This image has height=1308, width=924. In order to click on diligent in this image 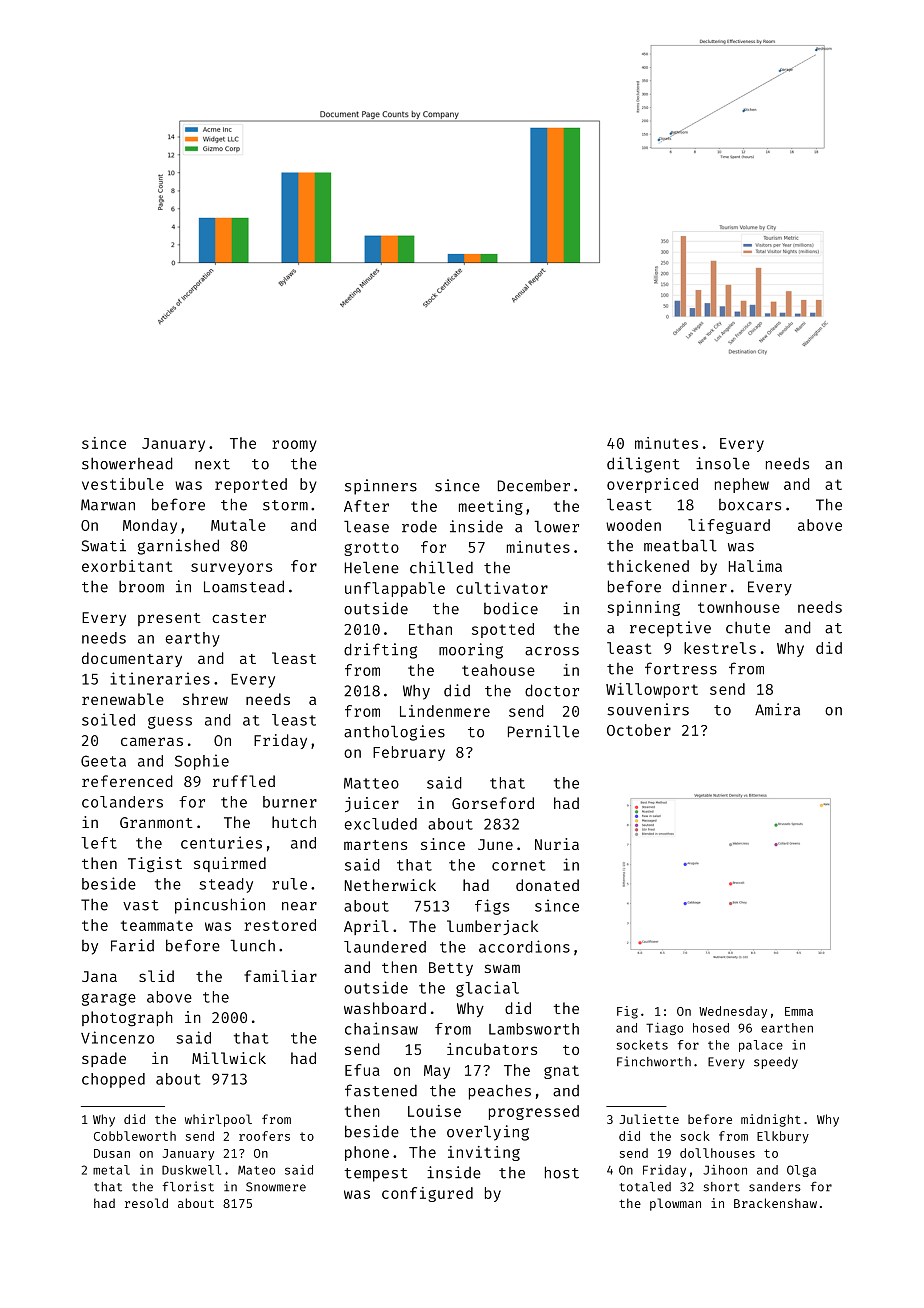, I will do `click(643, 465)`.
